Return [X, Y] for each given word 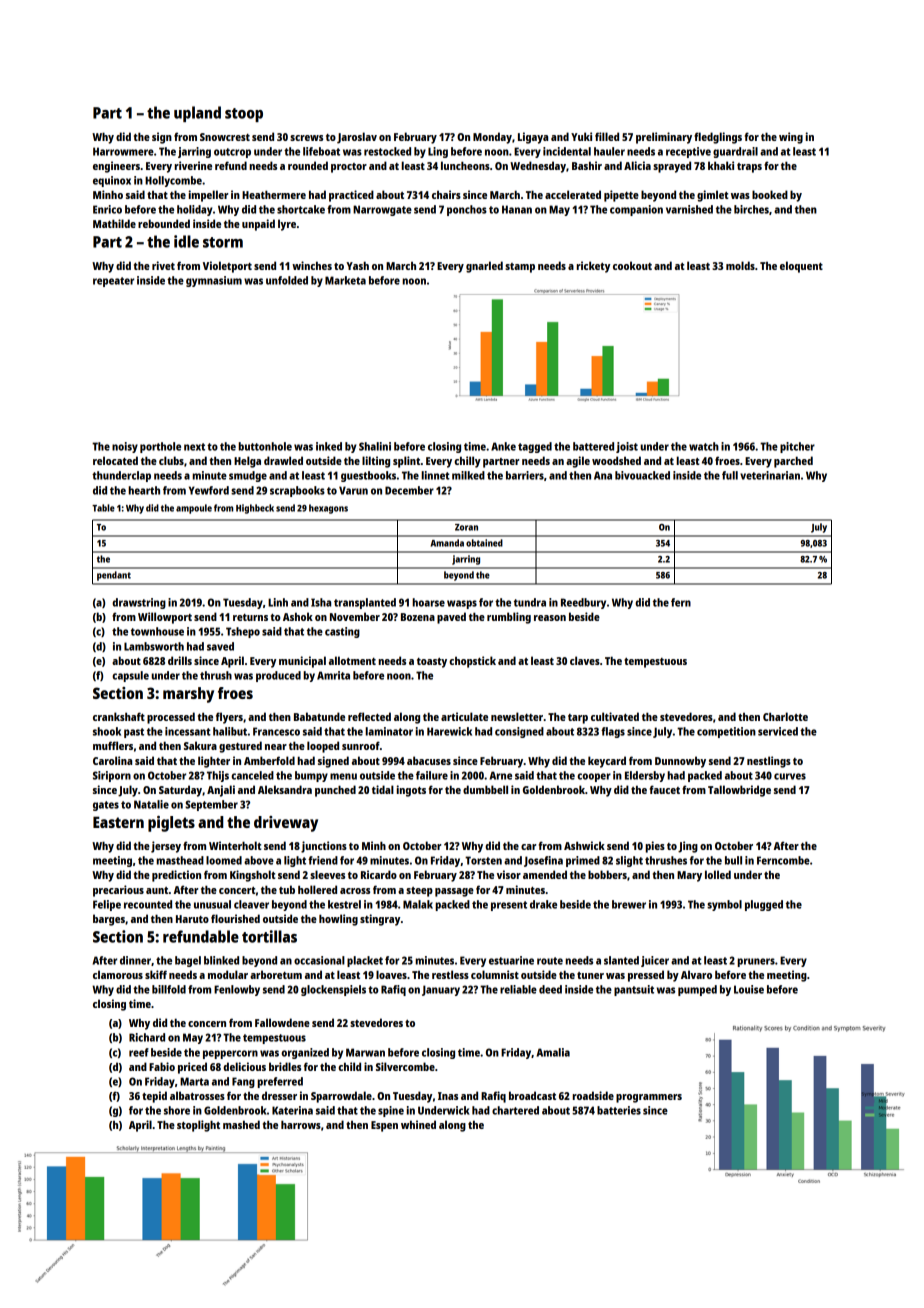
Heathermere [274, 194]
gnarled [484, 267]
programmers [649, 1098]
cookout [632, 265]
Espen [384, 1126]
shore [177, 1110]
